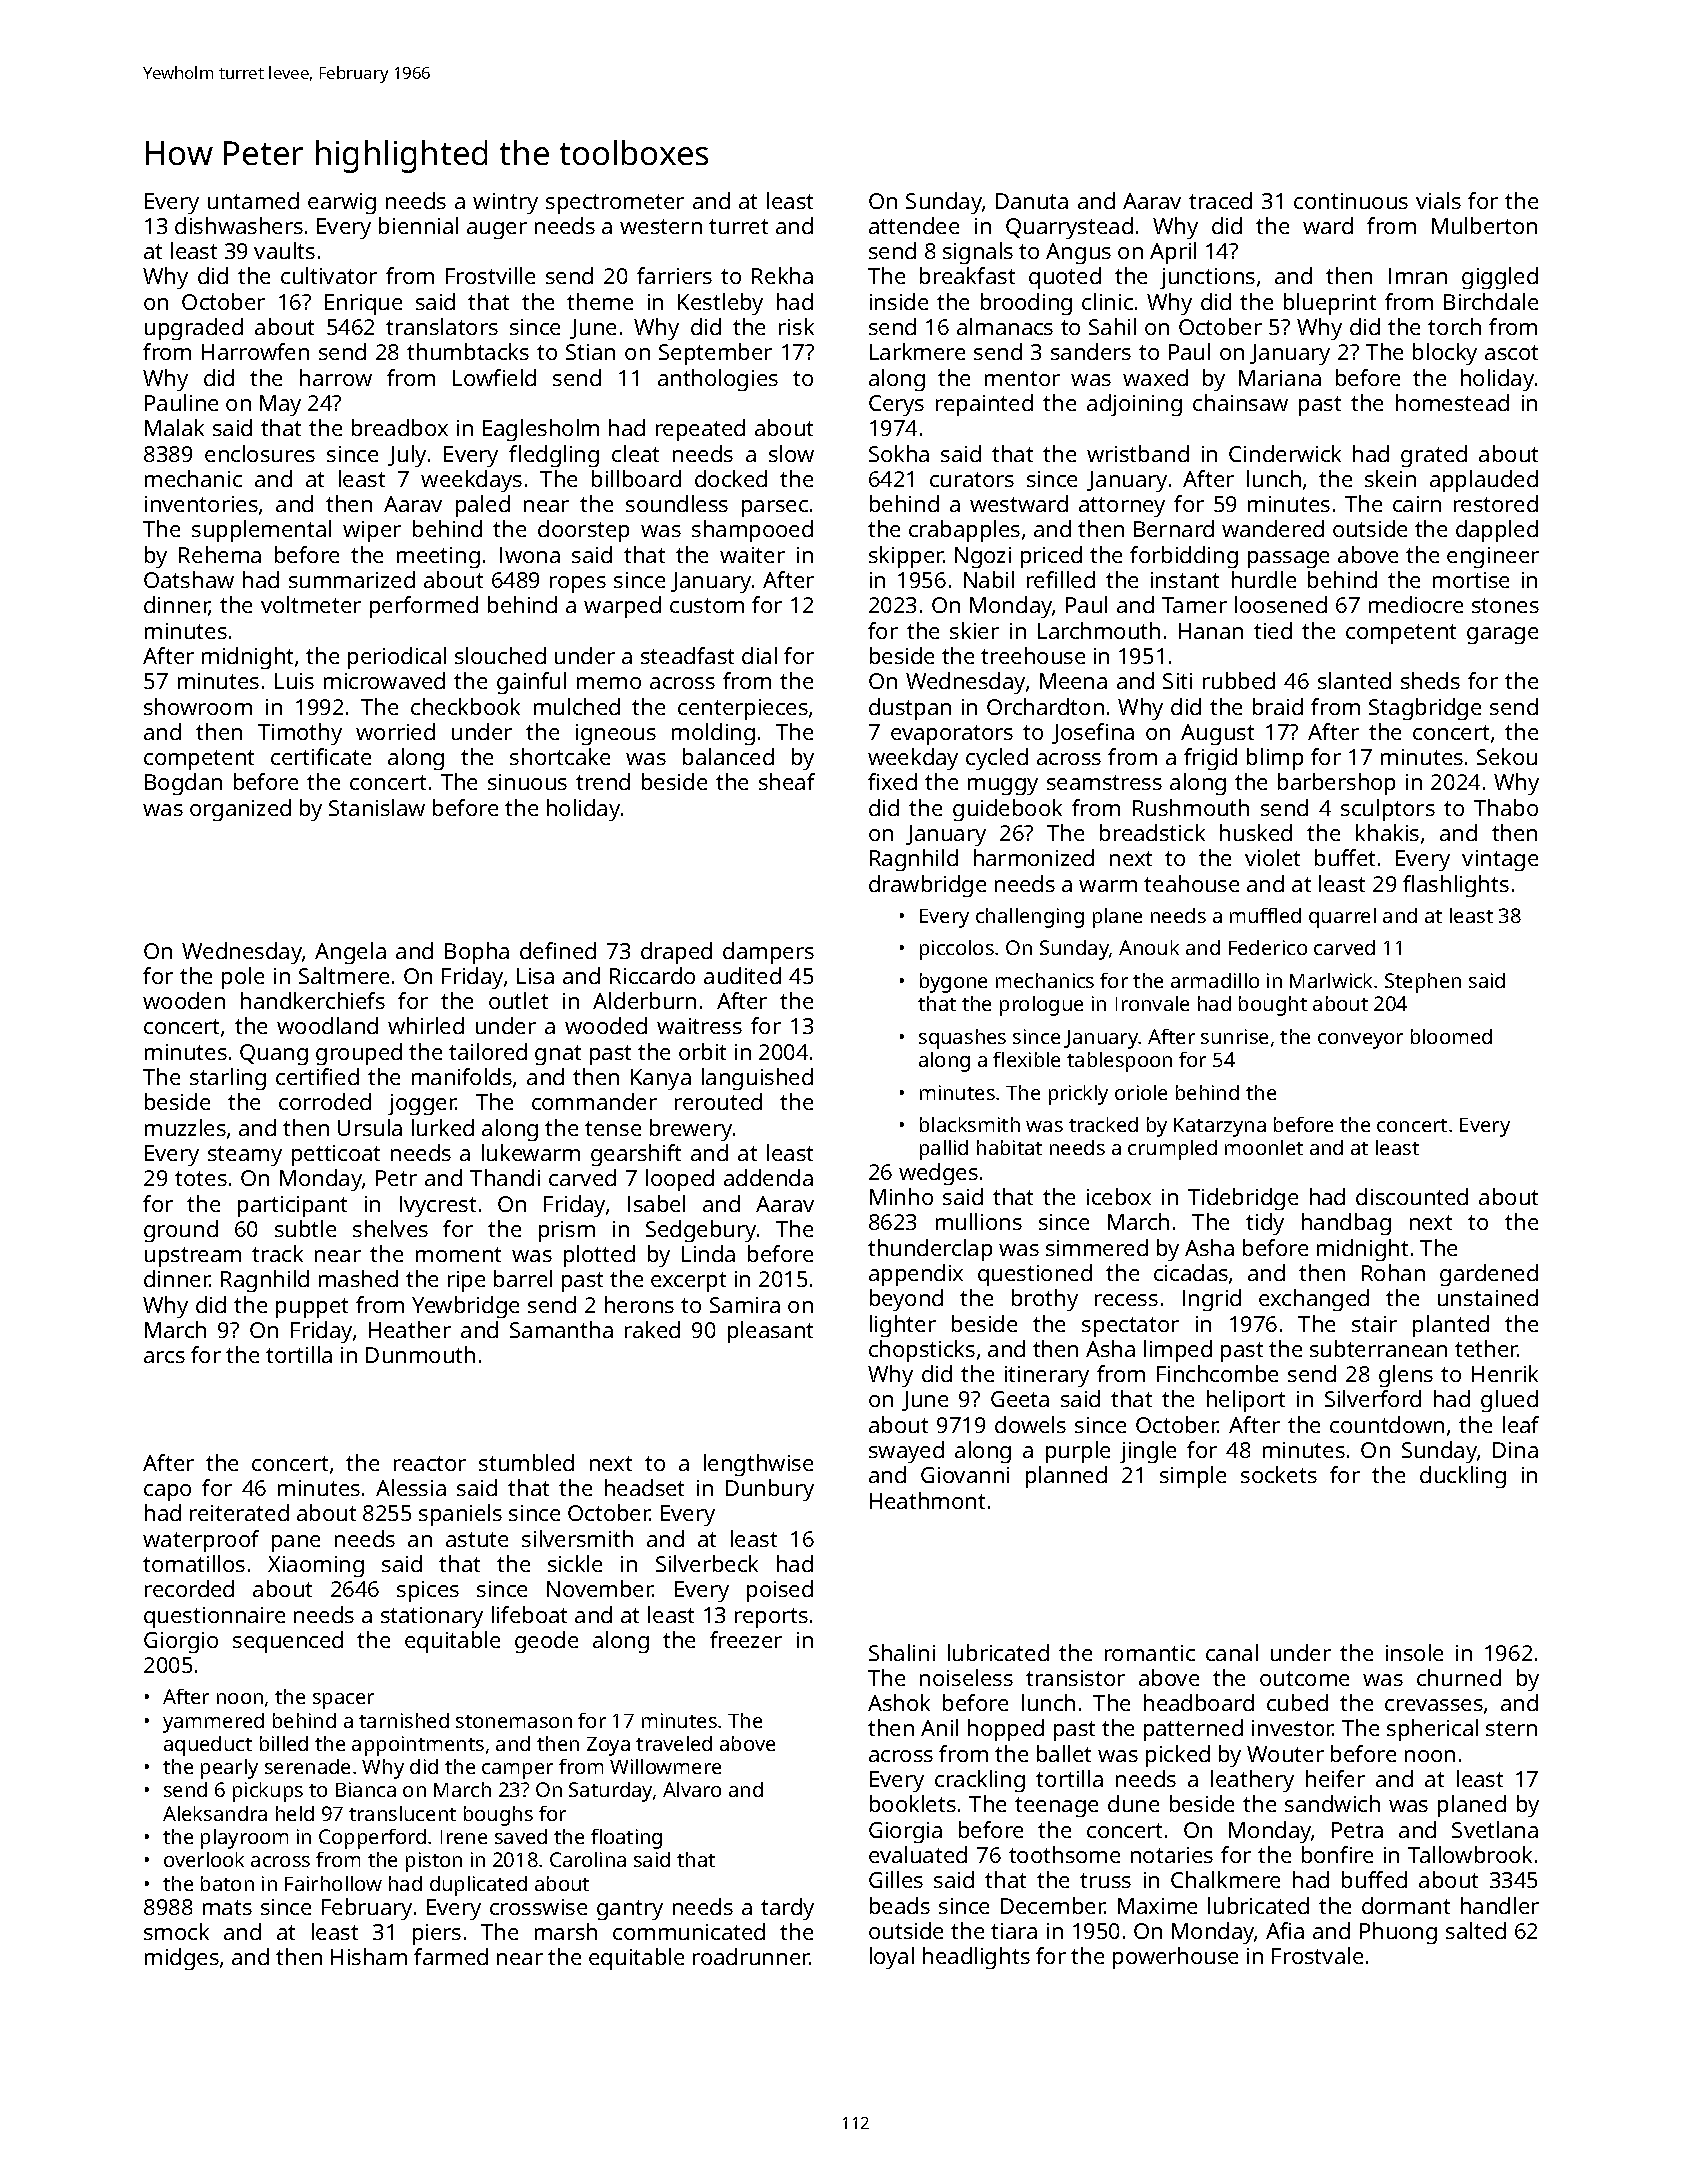 The image size is (1683, 2178). I want to click on rerouted, so click(718, 1101).
